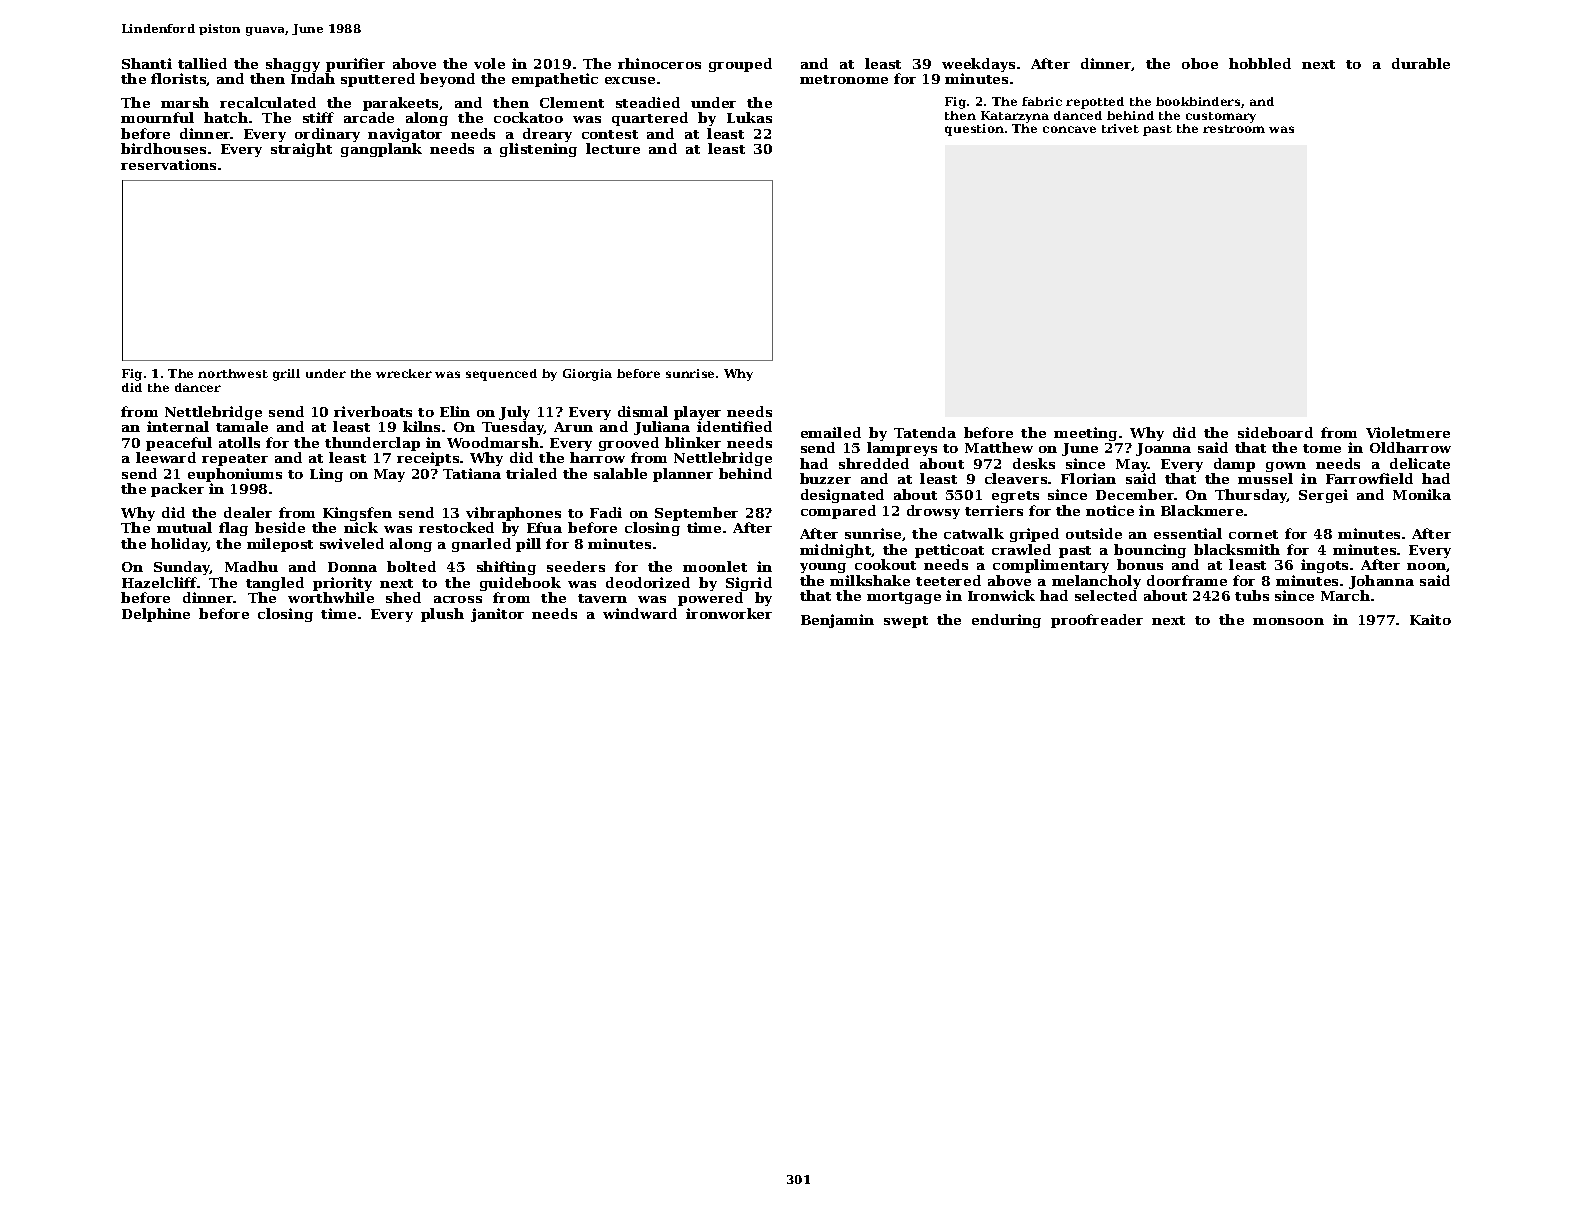  I want to click on restroom, so click(1234, 129).
